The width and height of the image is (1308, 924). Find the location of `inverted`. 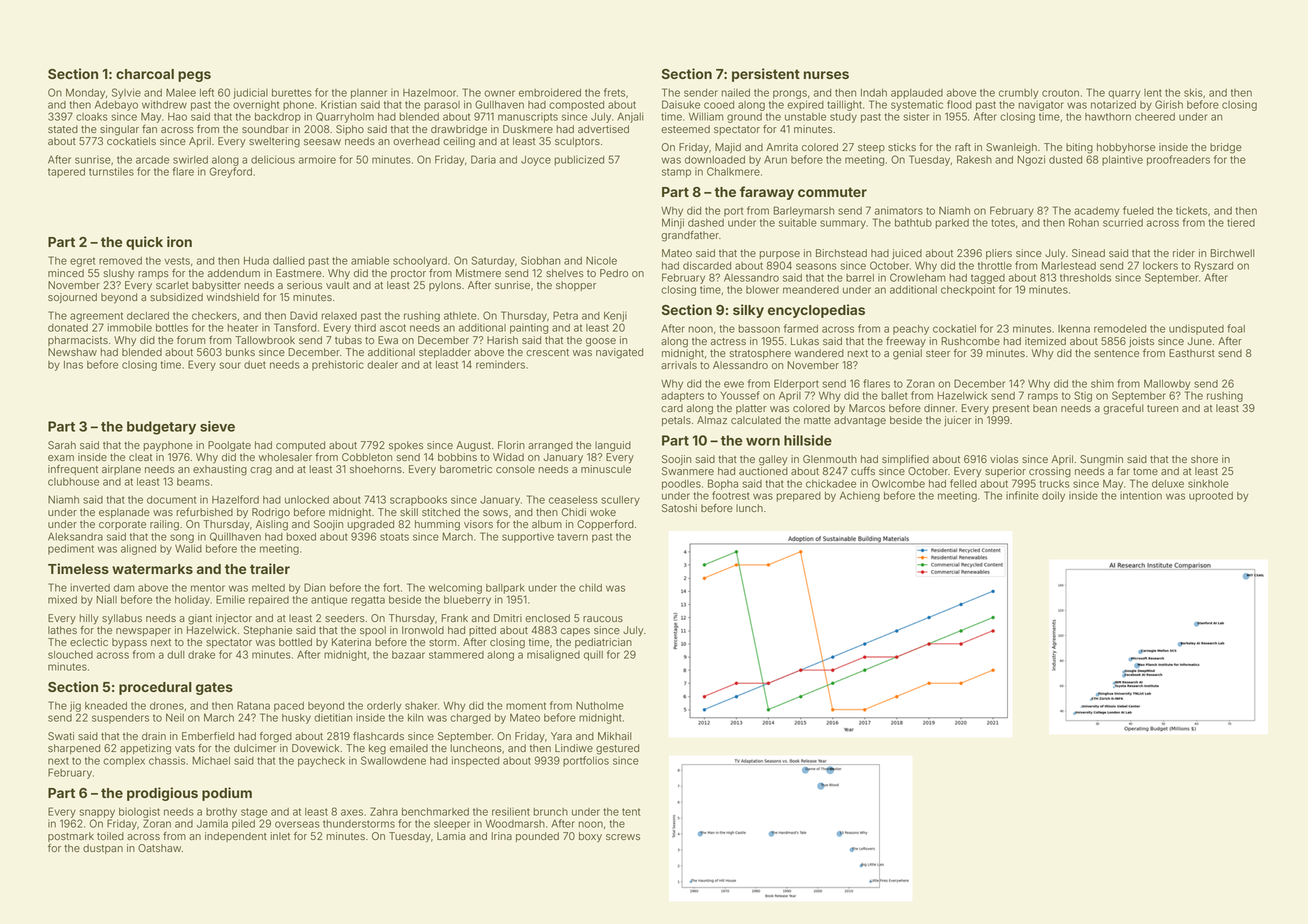

inverted is located at coordinates (90, 587).
